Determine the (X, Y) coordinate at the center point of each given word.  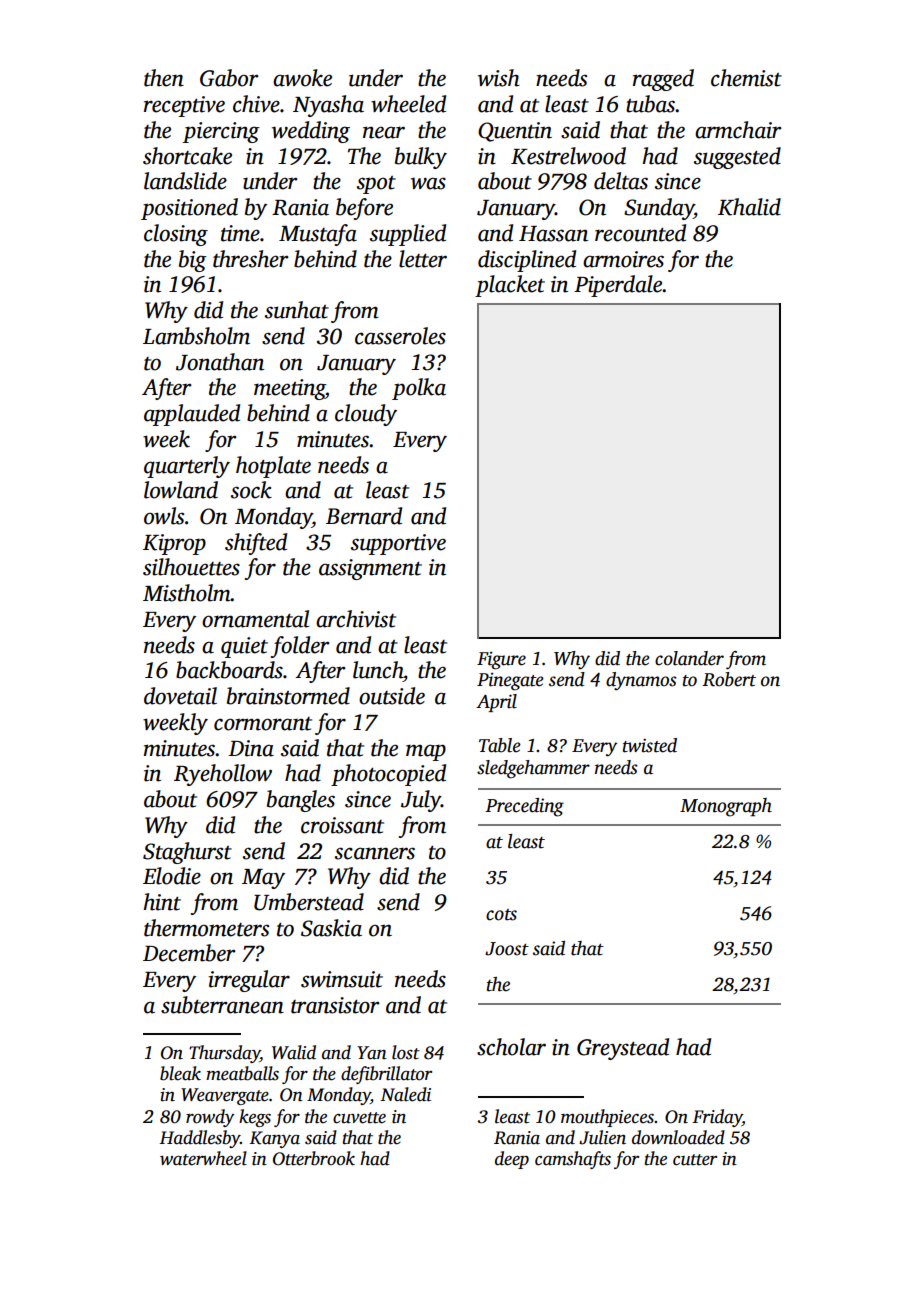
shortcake (187, 156)
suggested (737, 158)
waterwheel (203, 1158)
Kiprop (174, 544)
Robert (729, 679)
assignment (370, 569)
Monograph (726, 807)
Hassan (553, 234)
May (263, 879)
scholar (511, 1047)
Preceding (524, 807)
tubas (651, 104)
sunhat (297, 310)
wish (499, 78)
